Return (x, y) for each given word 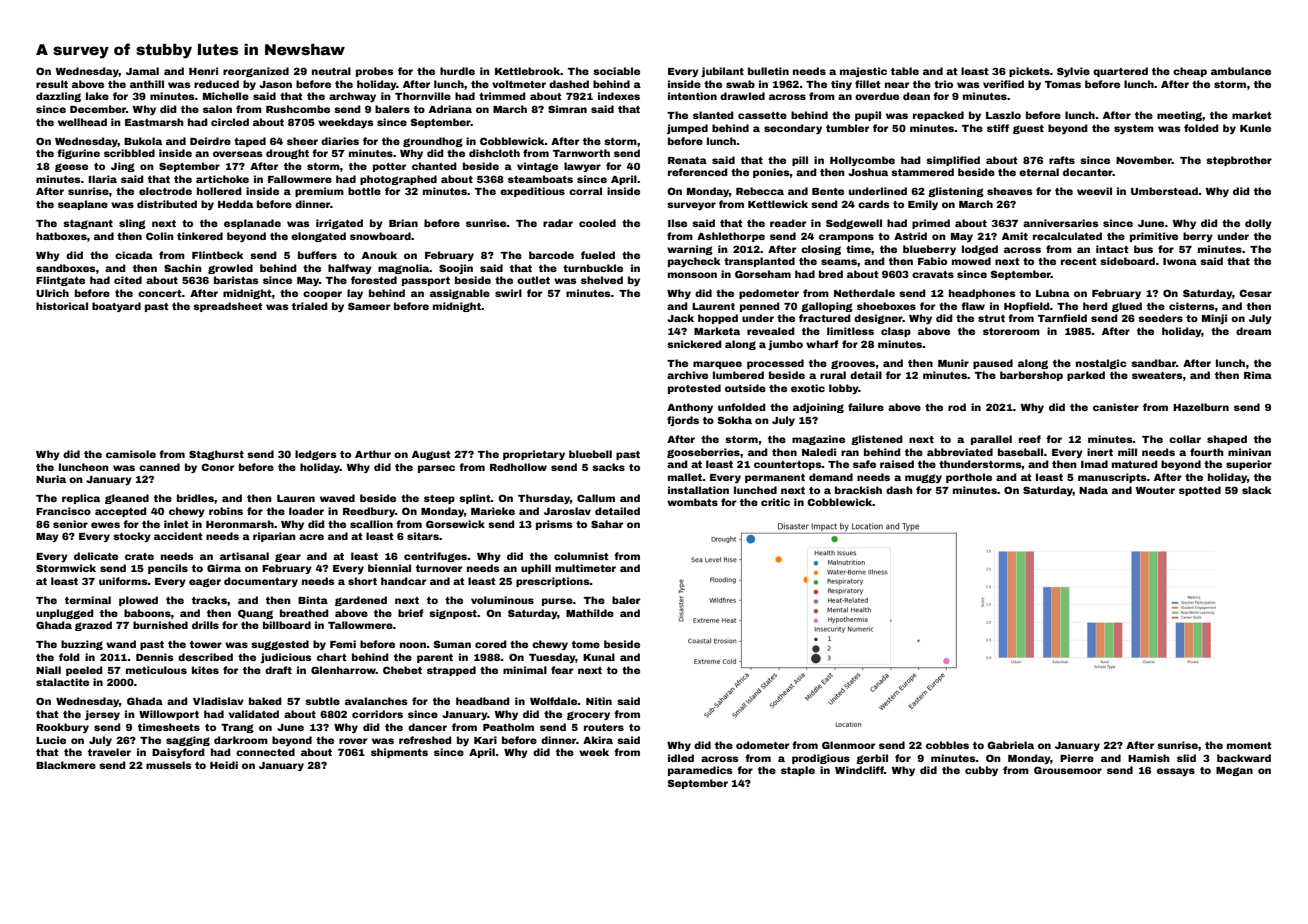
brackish (858, 490)
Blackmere (66, 765)
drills (205, 625)
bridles (195, 498)
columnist (581, 556)
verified (1003, 84)
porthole (969, 478)
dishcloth (494, 153)
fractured (825, 318)
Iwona (1180, 261)
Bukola (143, 141)
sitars (423, 536)
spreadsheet (228, 307)
